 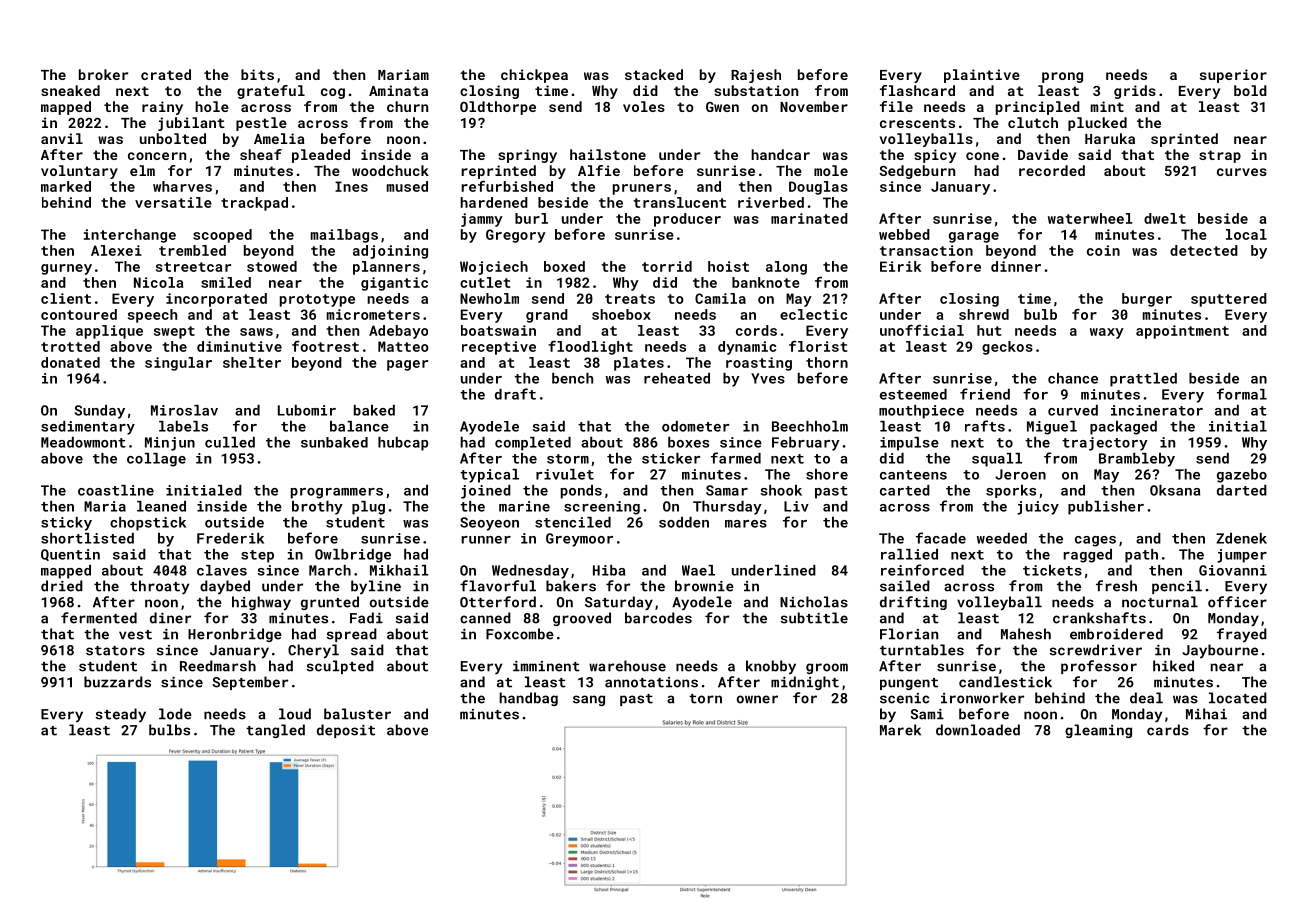 I want to click on Fadi, so click(x=366, y=618).
